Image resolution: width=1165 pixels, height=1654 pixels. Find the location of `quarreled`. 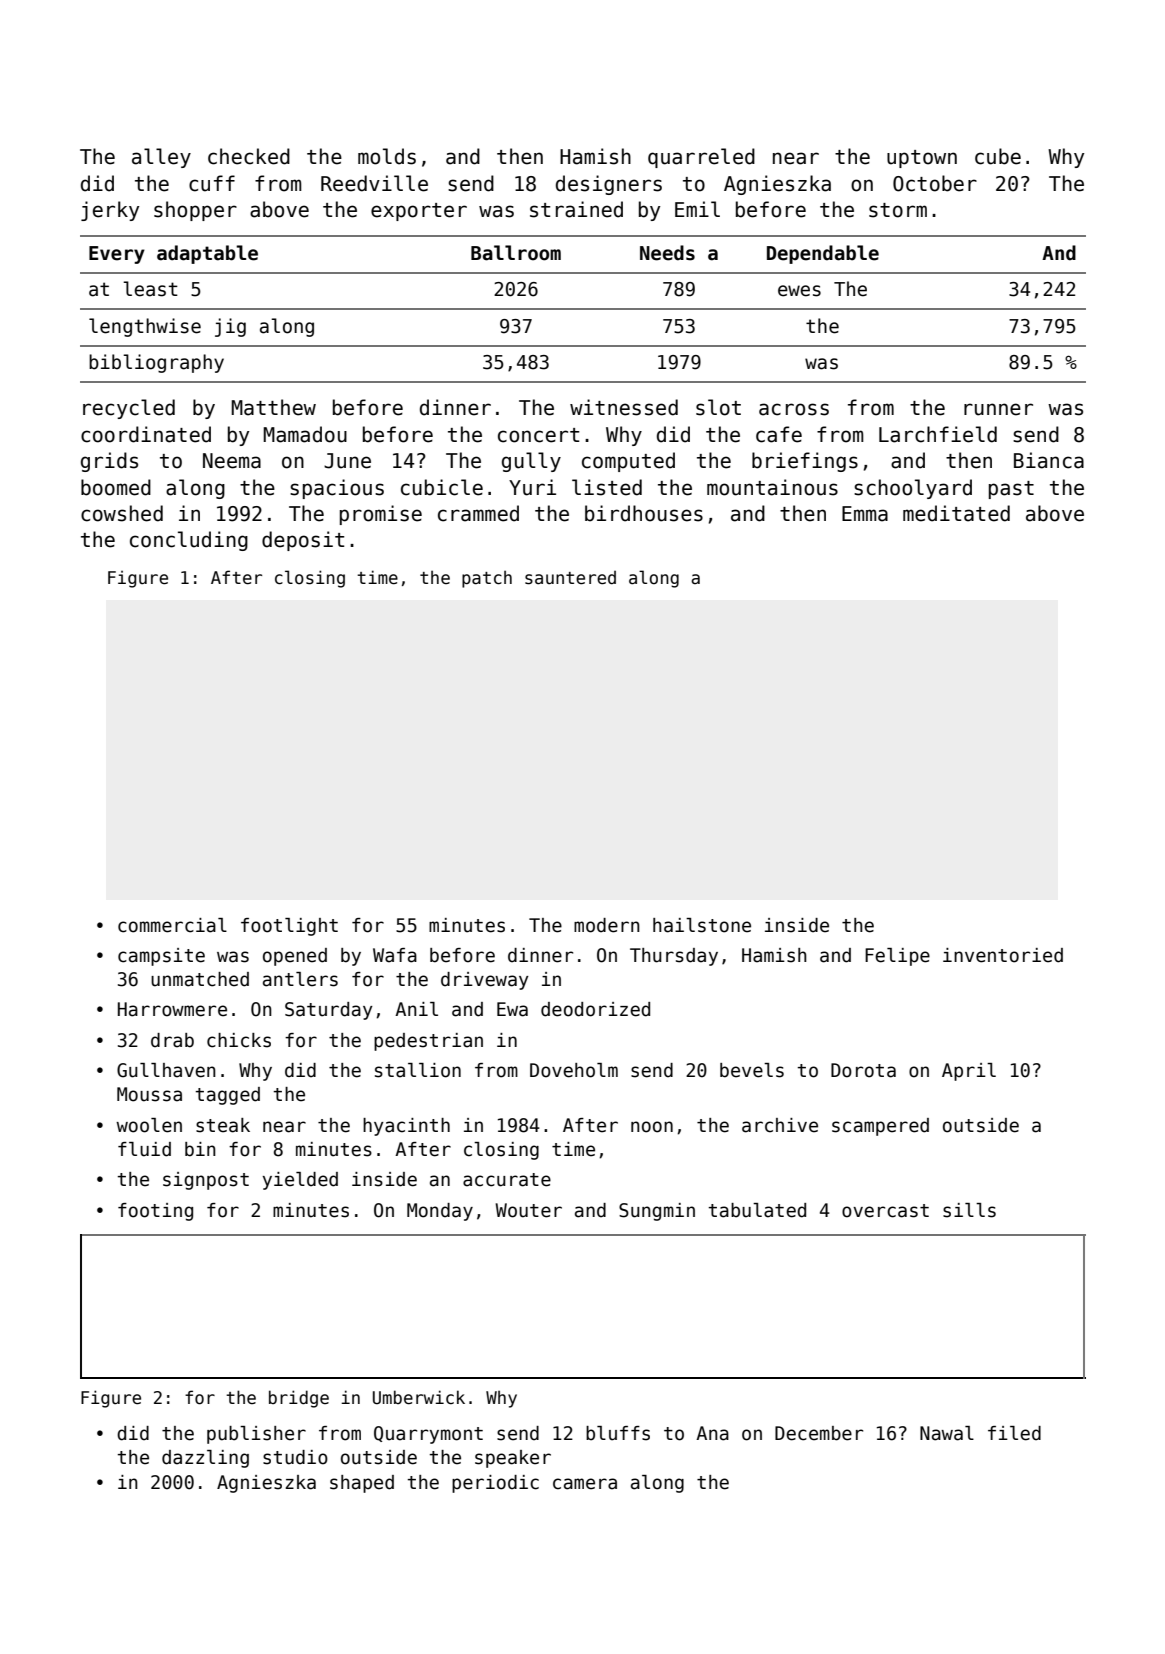

quarreled is located at coordinates (701, 158).
